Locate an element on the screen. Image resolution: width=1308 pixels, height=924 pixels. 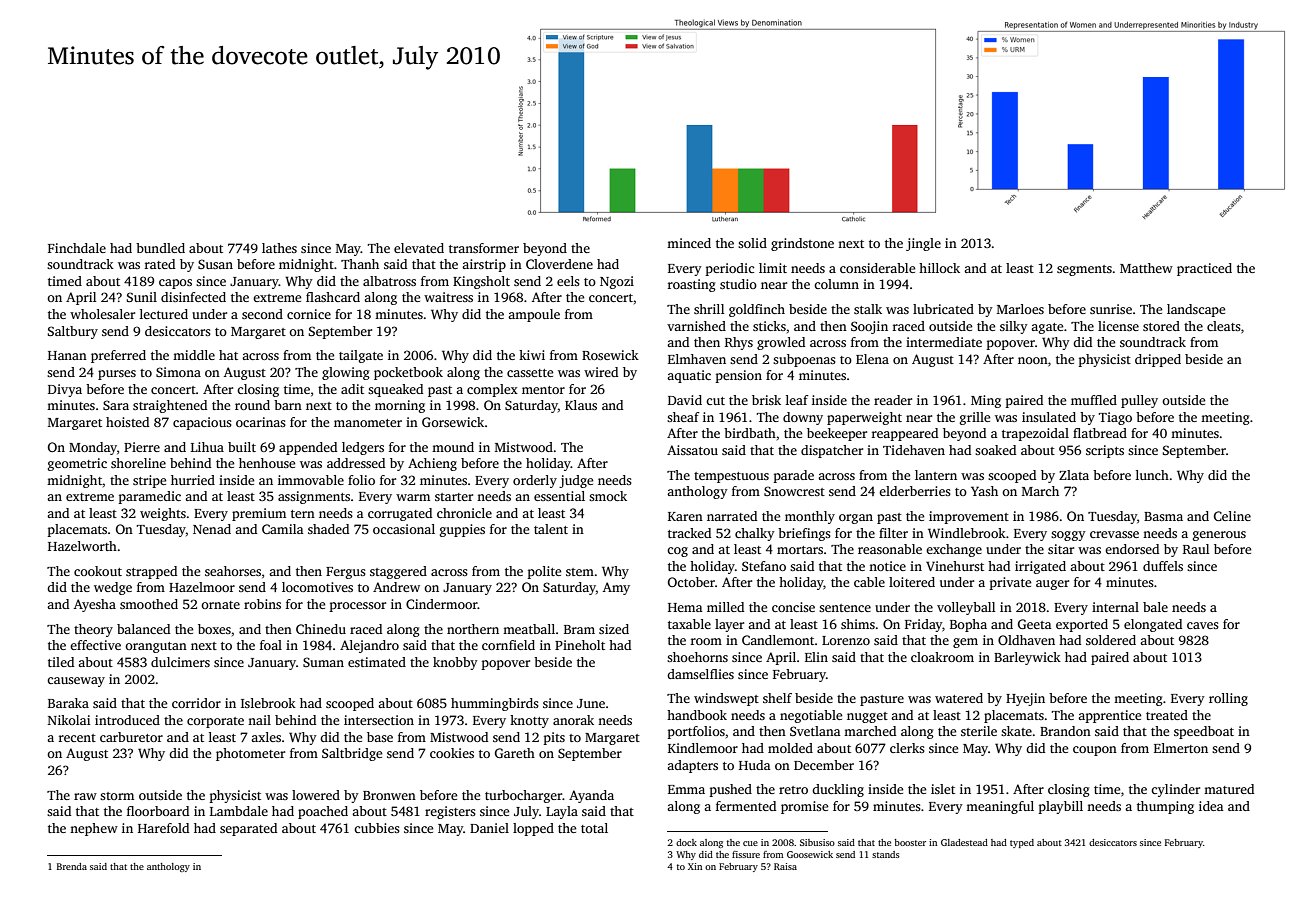
pocketbook is located at coordinates (408, 373).
